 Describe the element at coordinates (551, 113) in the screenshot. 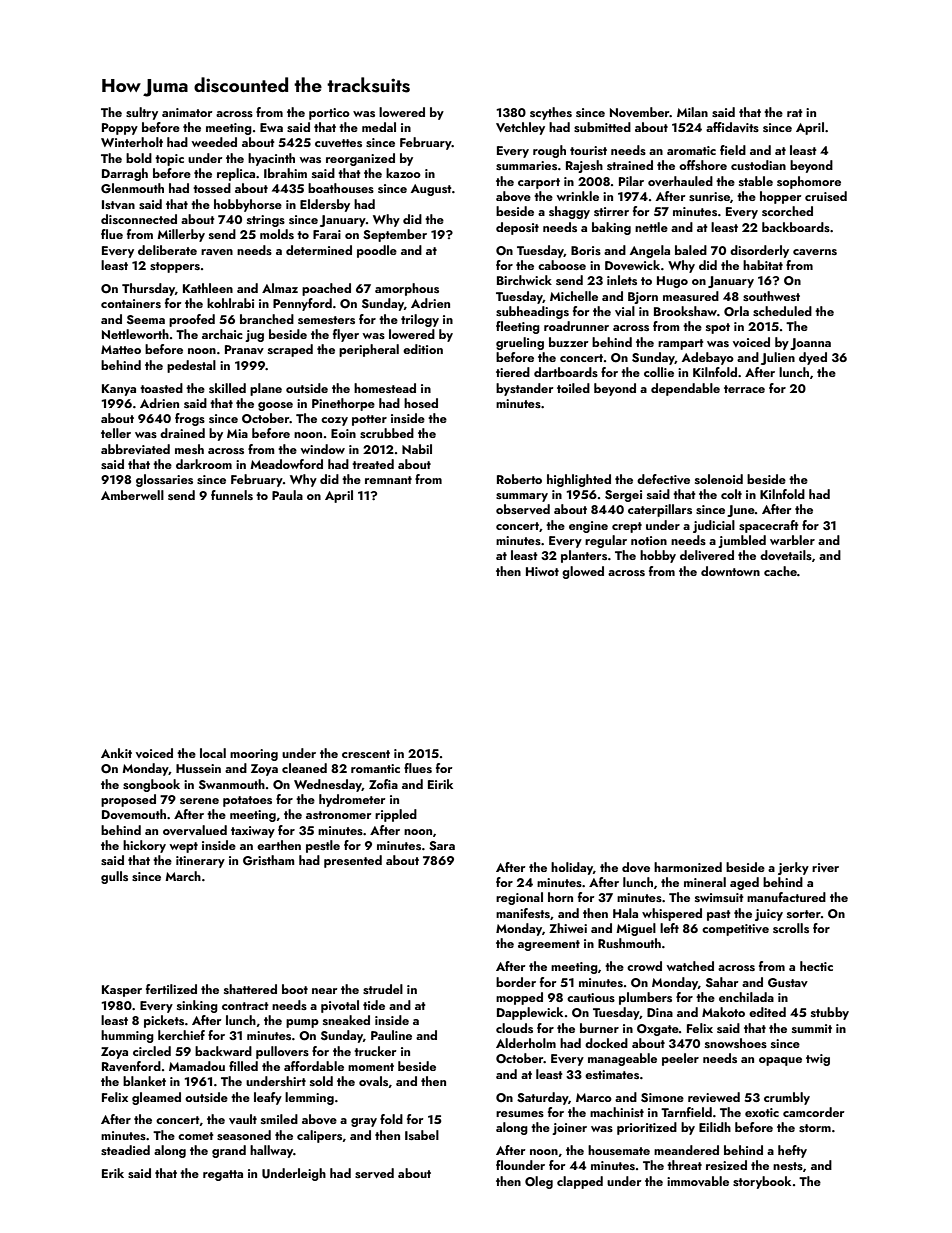

I see `scythes` at that location.
